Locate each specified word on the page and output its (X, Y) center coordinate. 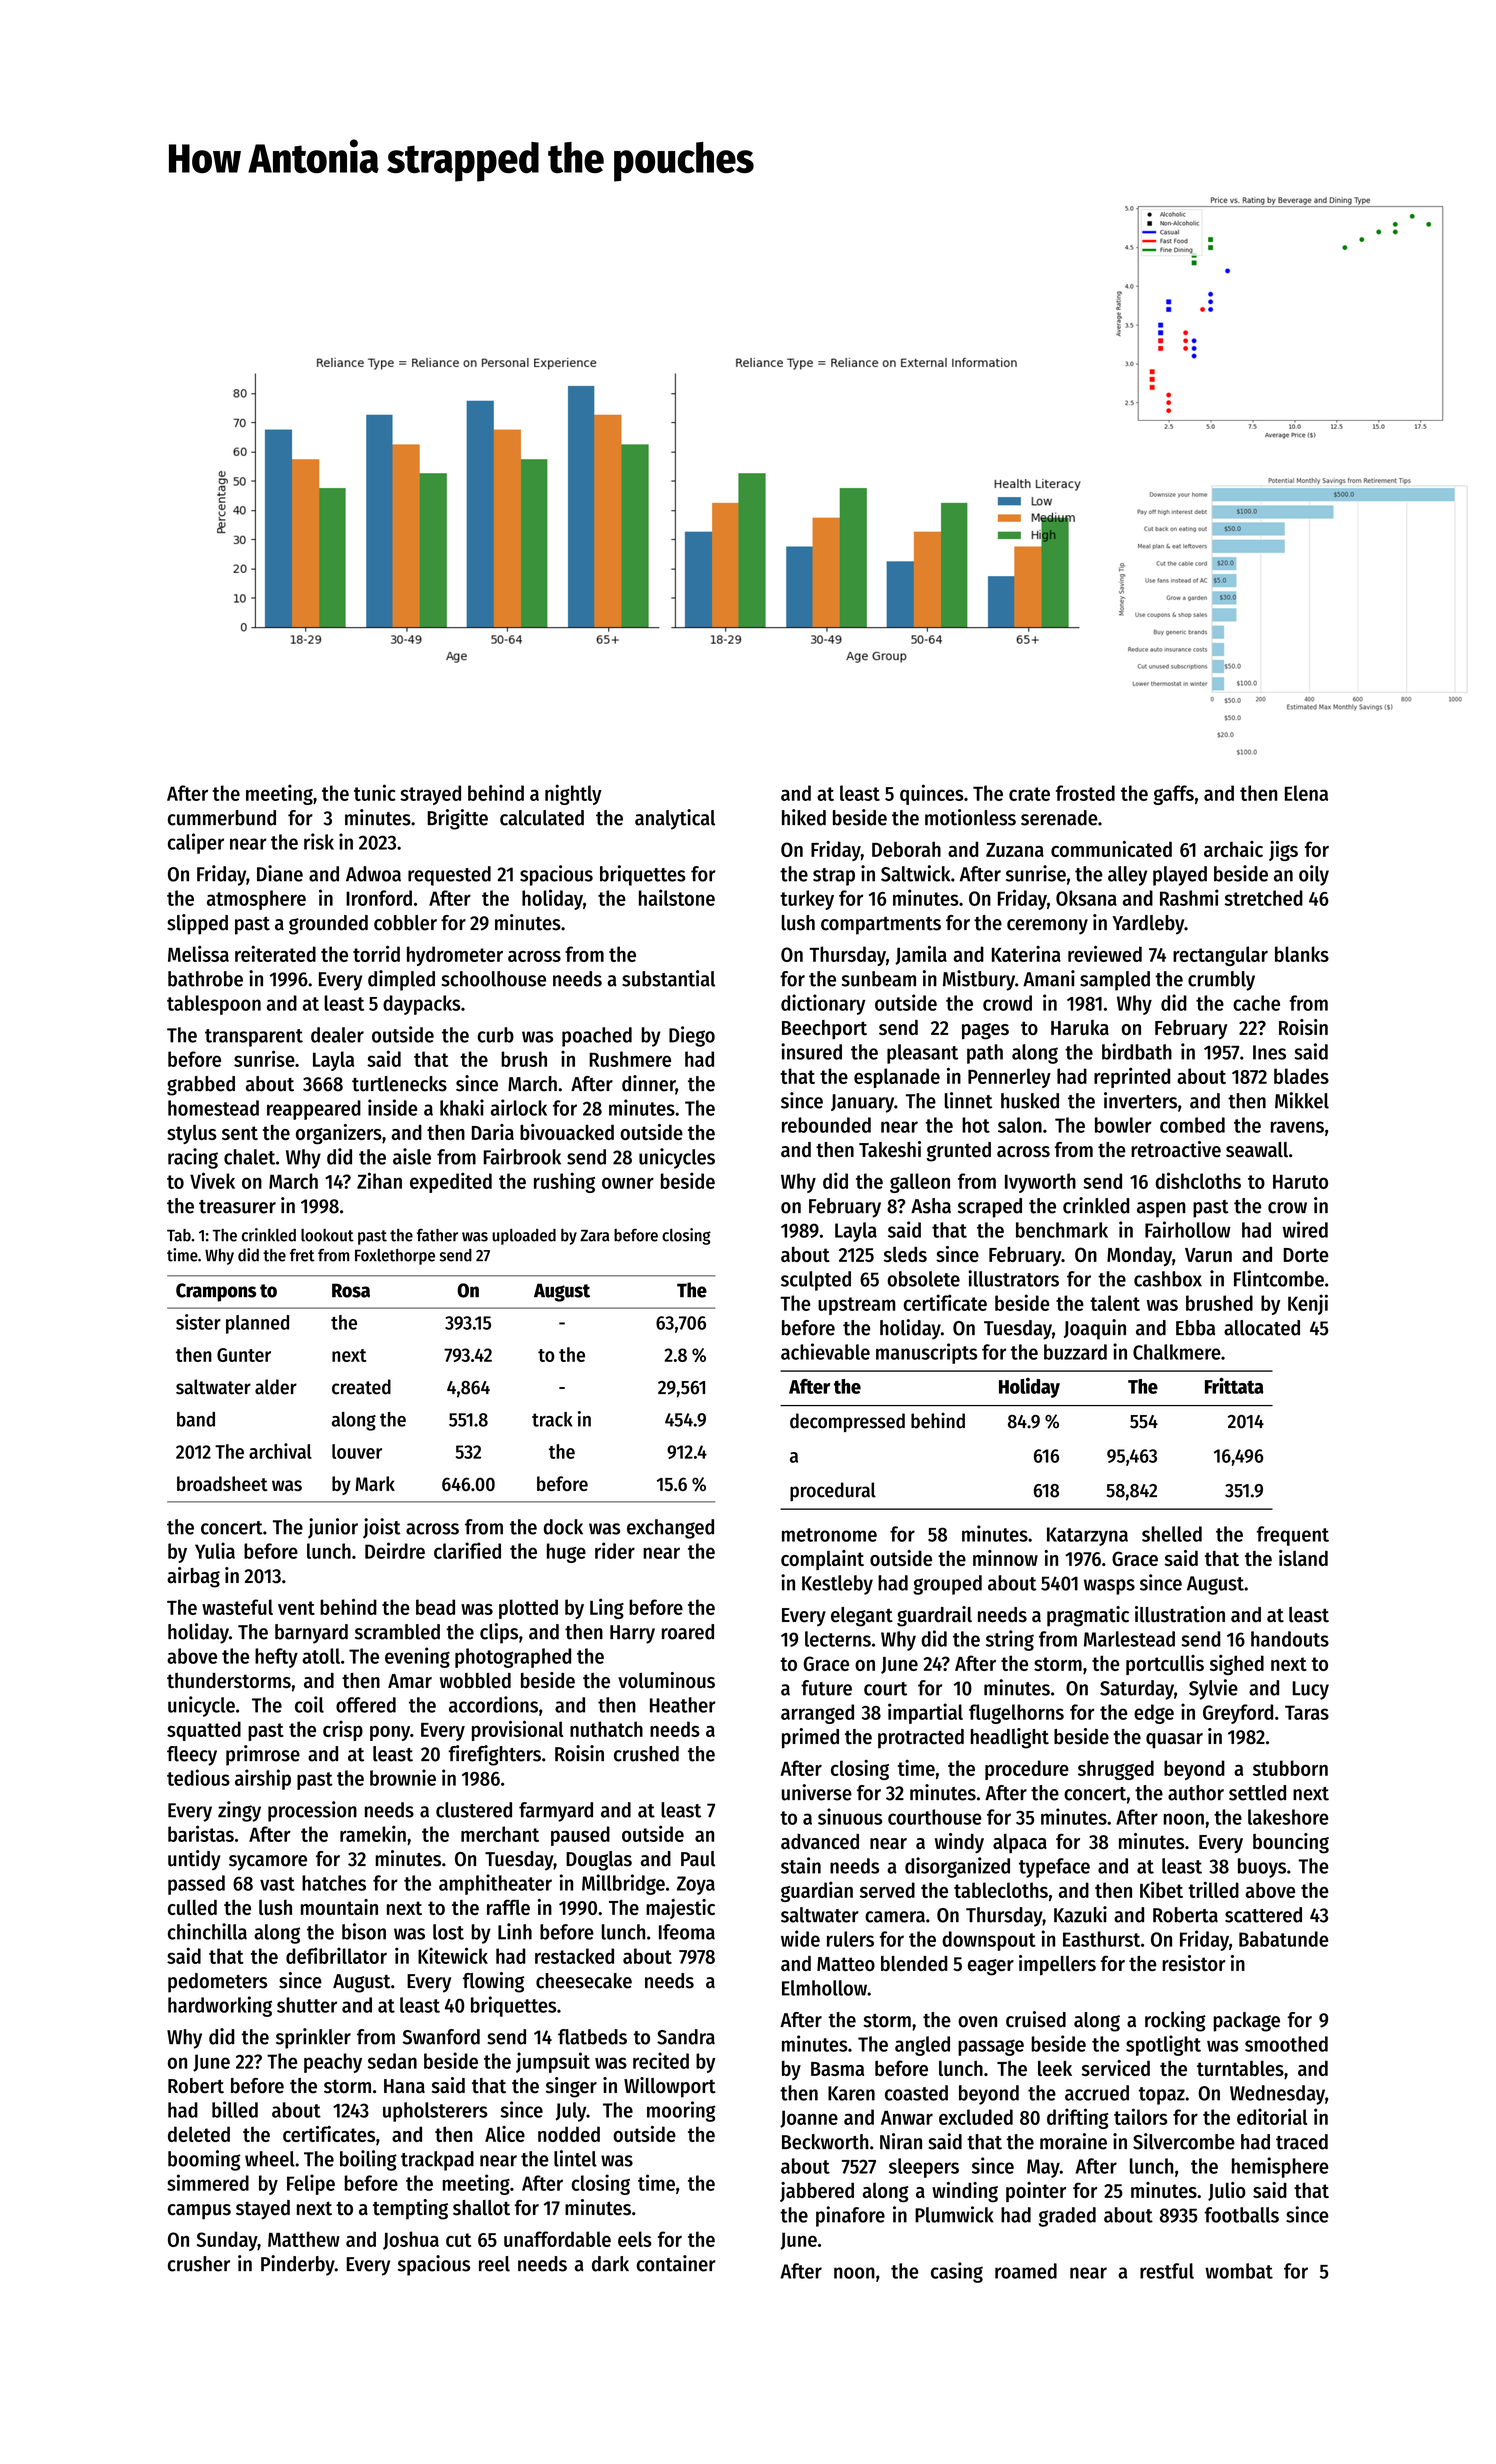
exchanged (670, 1529)
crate (1029, 794)
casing (957, 2272)
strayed (430, 795)
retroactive (1176, 1149)
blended (914, 1963)
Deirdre (395, 1550)
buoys (1262, 1868)
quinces (932, 794)
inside (393, 1107)
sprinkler (313, 2038)
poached (597, 1037)
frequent (1293, 1536)
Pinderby (298, 2265)
